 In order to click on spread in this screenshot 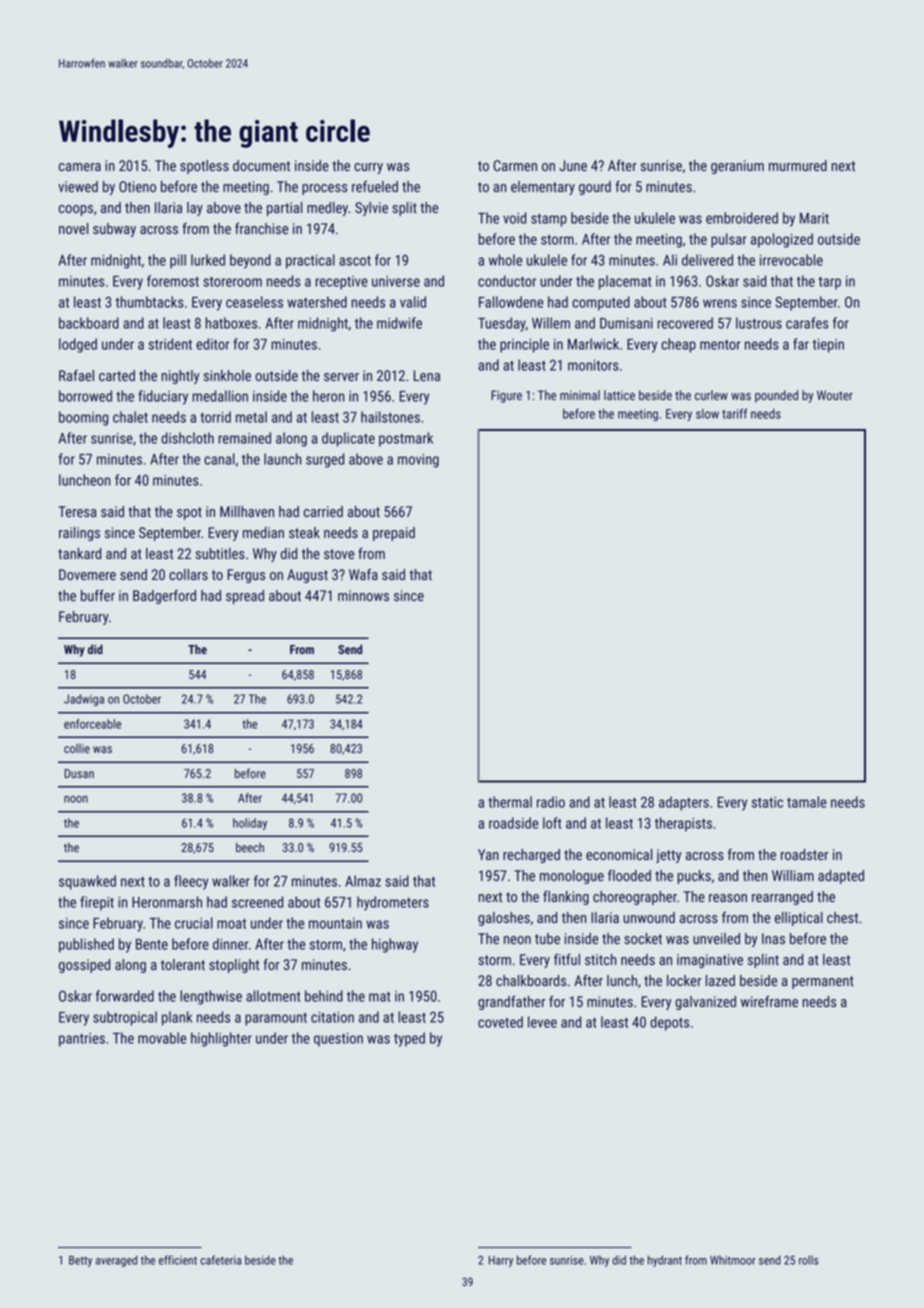, I will do `click(245, 597)`.
